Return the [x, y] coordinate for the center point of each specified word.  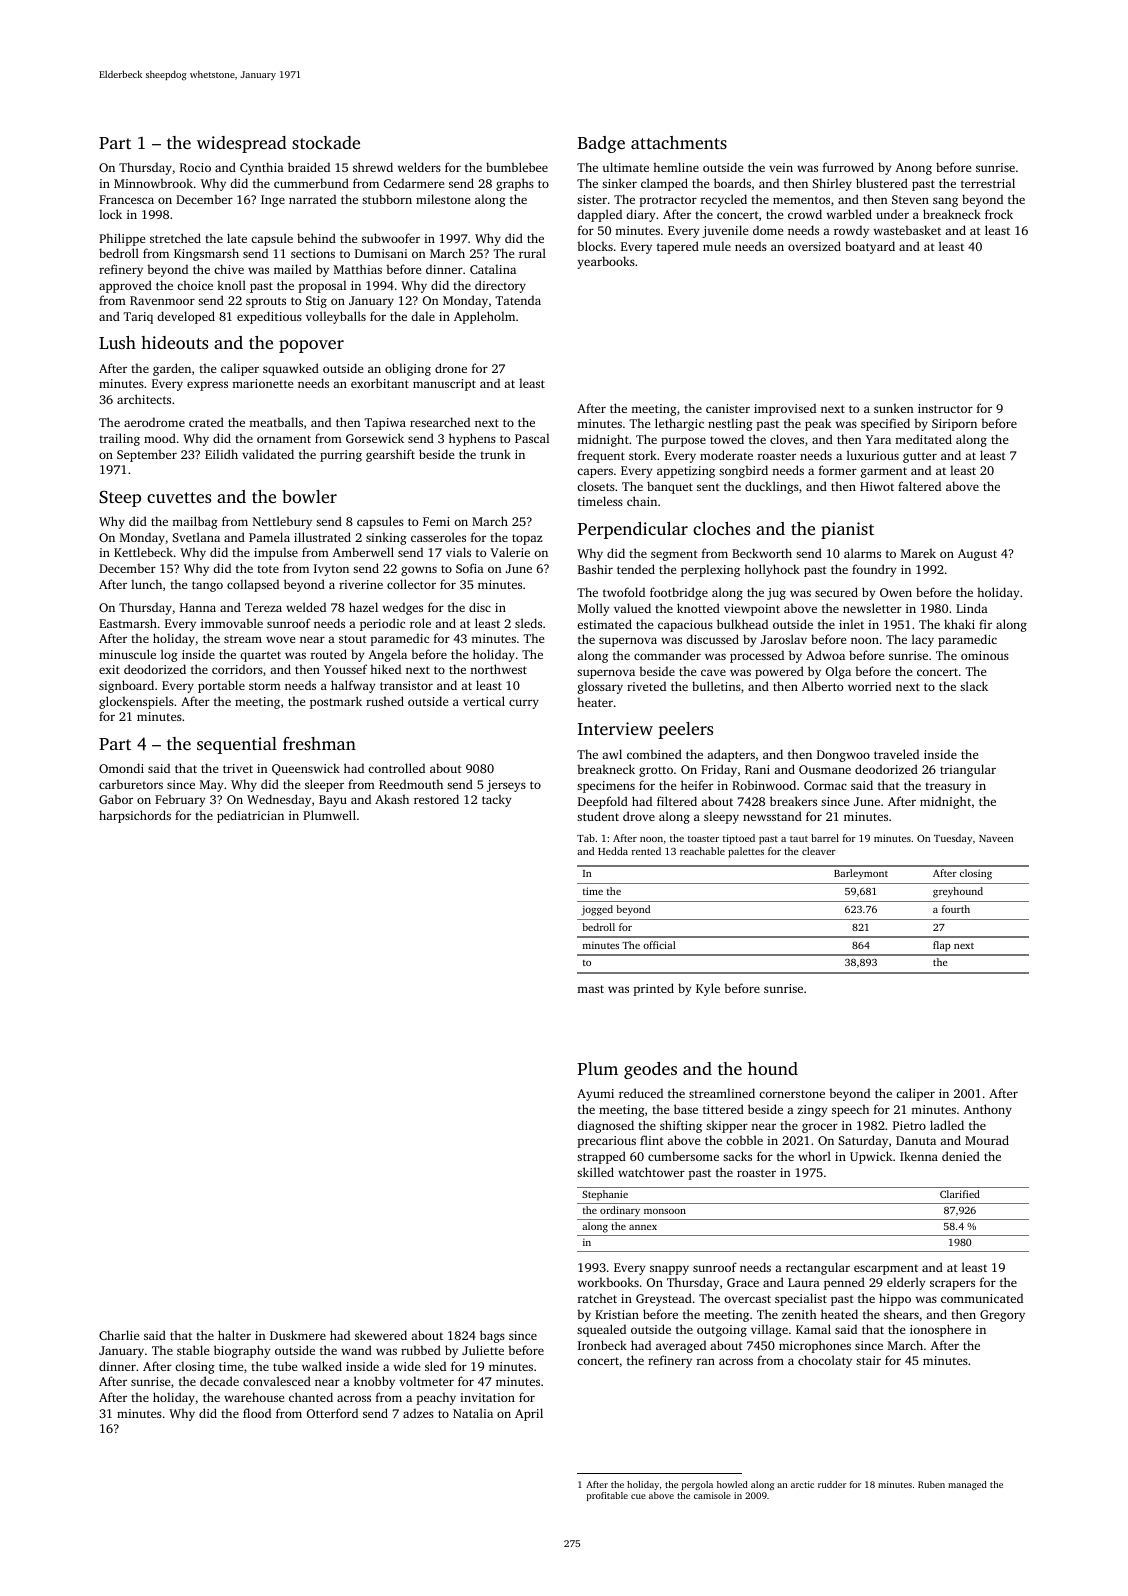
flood [257, 1413]
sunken [894, 408]
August [977, 555]
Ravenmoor [162, 300]
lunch [146, 584]
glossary [600, 687]
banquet [670, 487]
